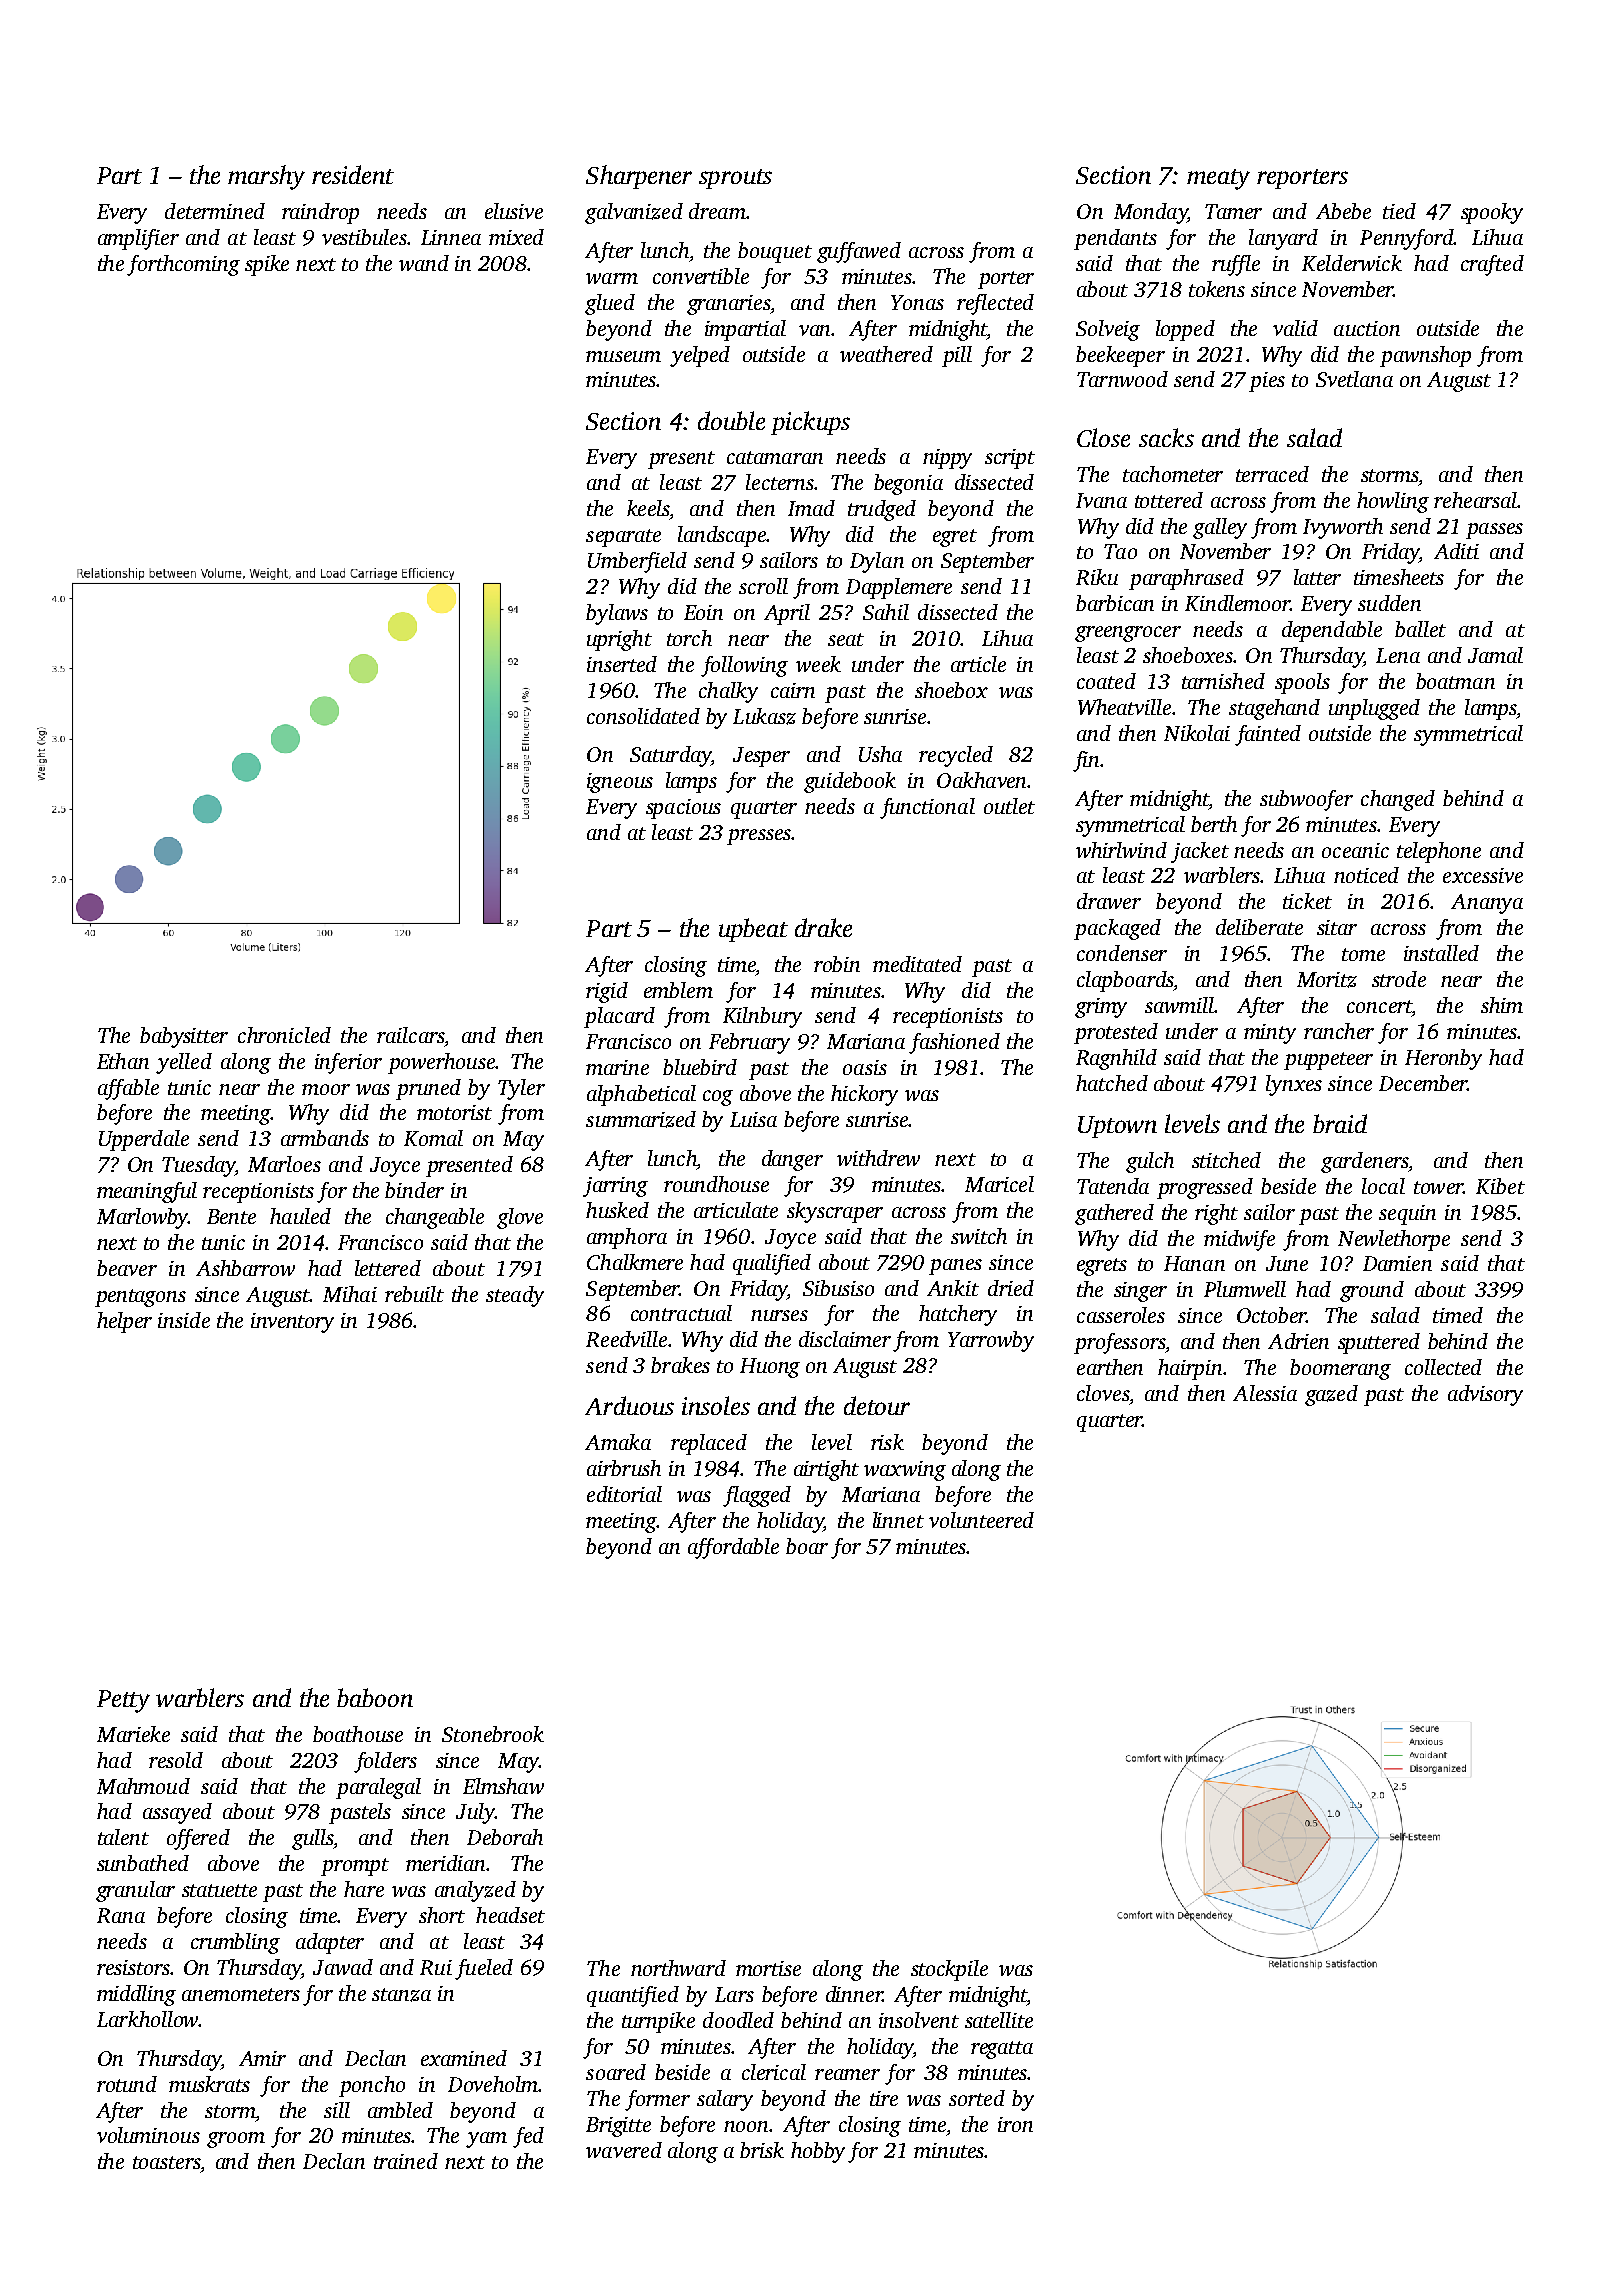  I want to click on rigid, so click(607, 992).
